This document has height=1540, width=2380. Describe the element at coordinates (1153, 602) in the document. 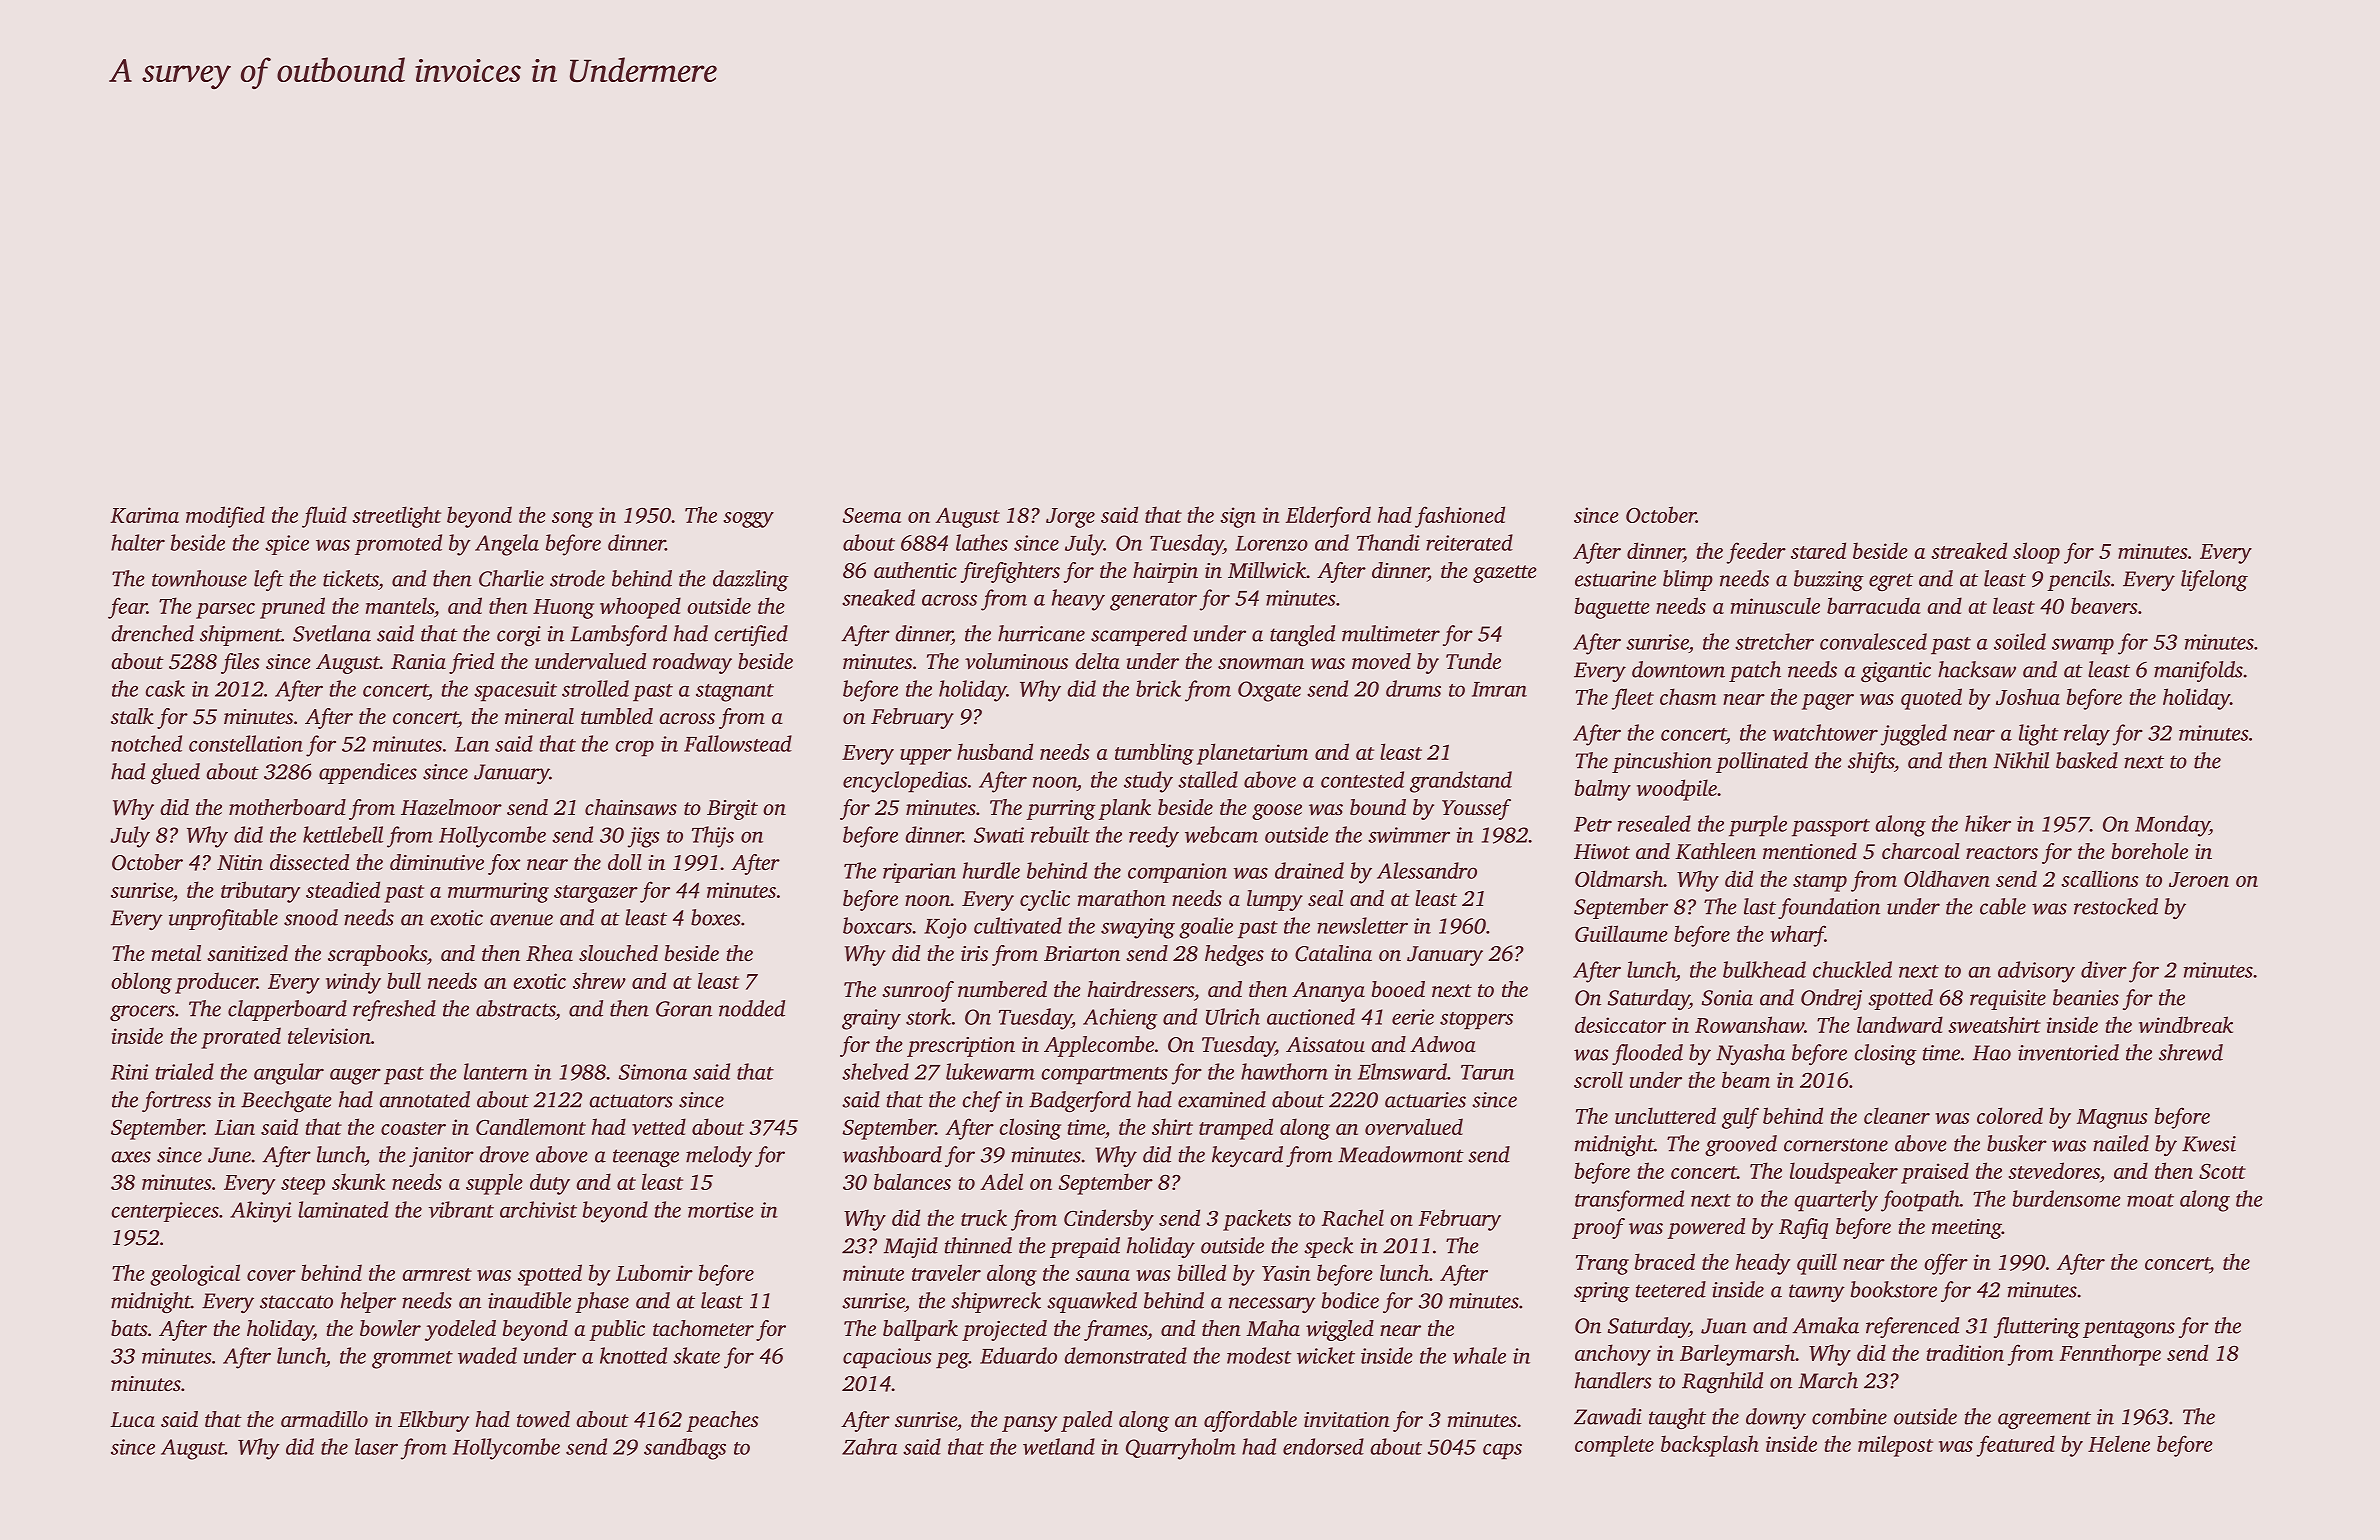

I see `generator` at that location.
